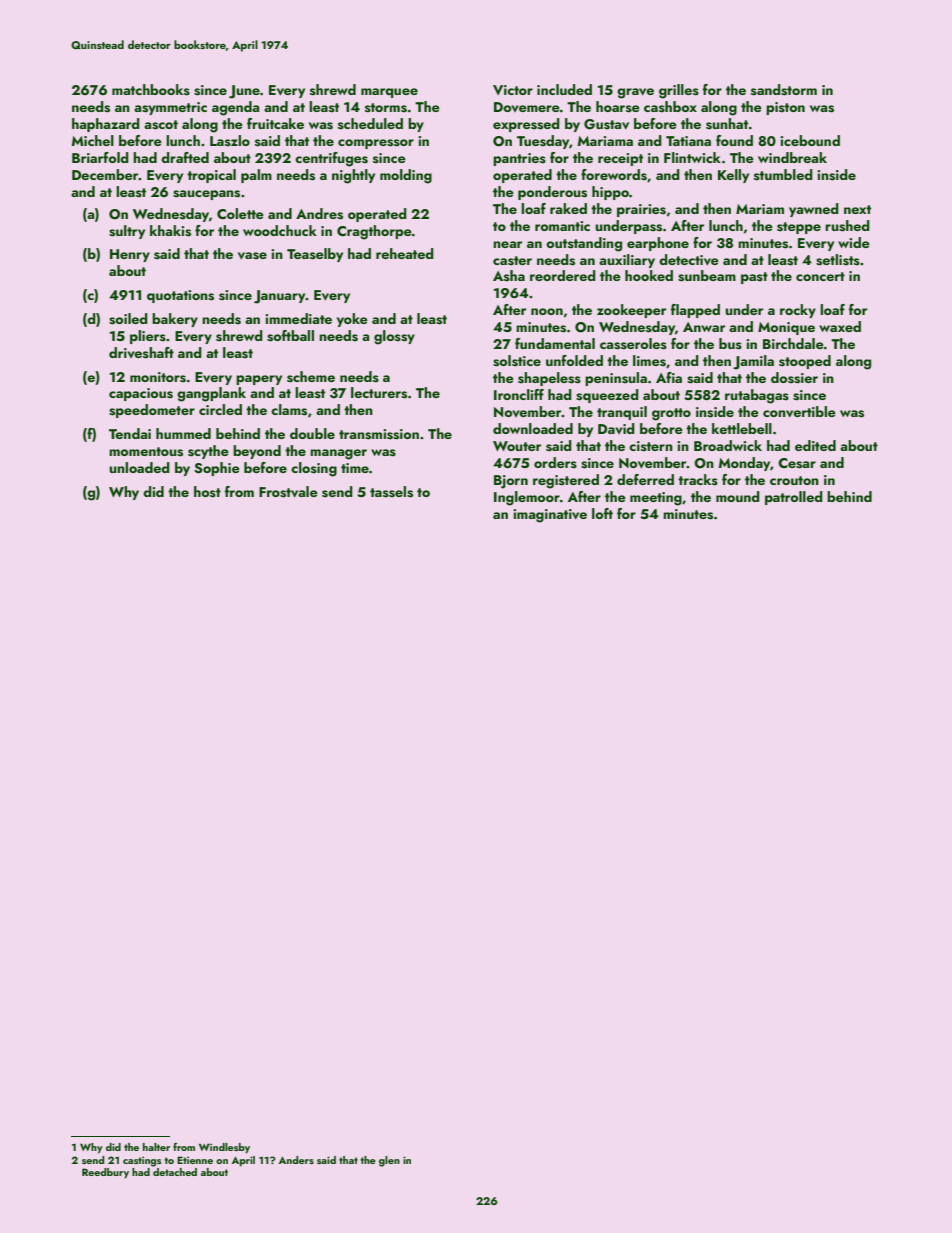 The height and width of the image is (1233, 952). I want to click on found, so click(734, 140).
